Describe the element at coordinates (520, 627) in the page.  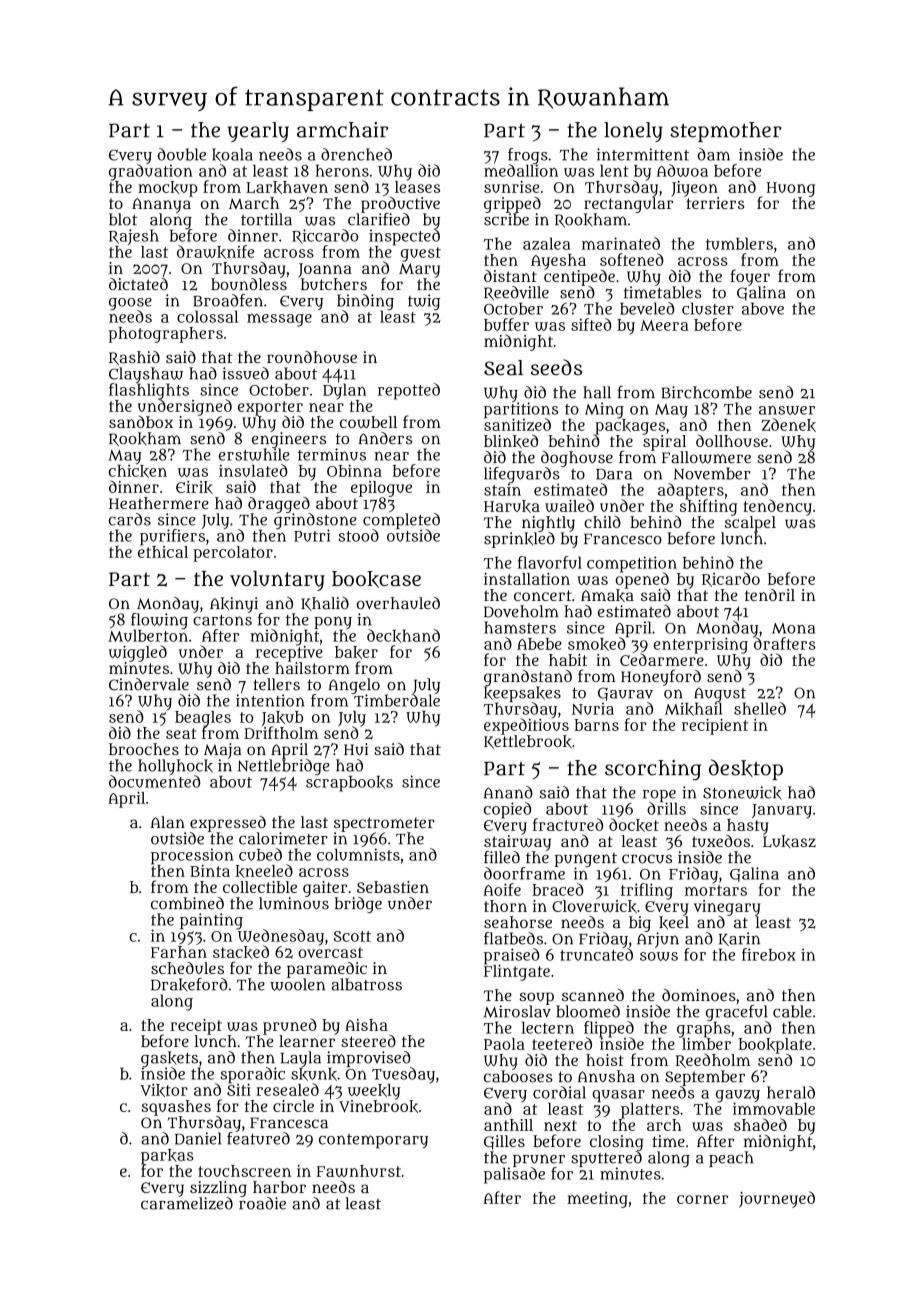
I see `hamsters` at that location.
